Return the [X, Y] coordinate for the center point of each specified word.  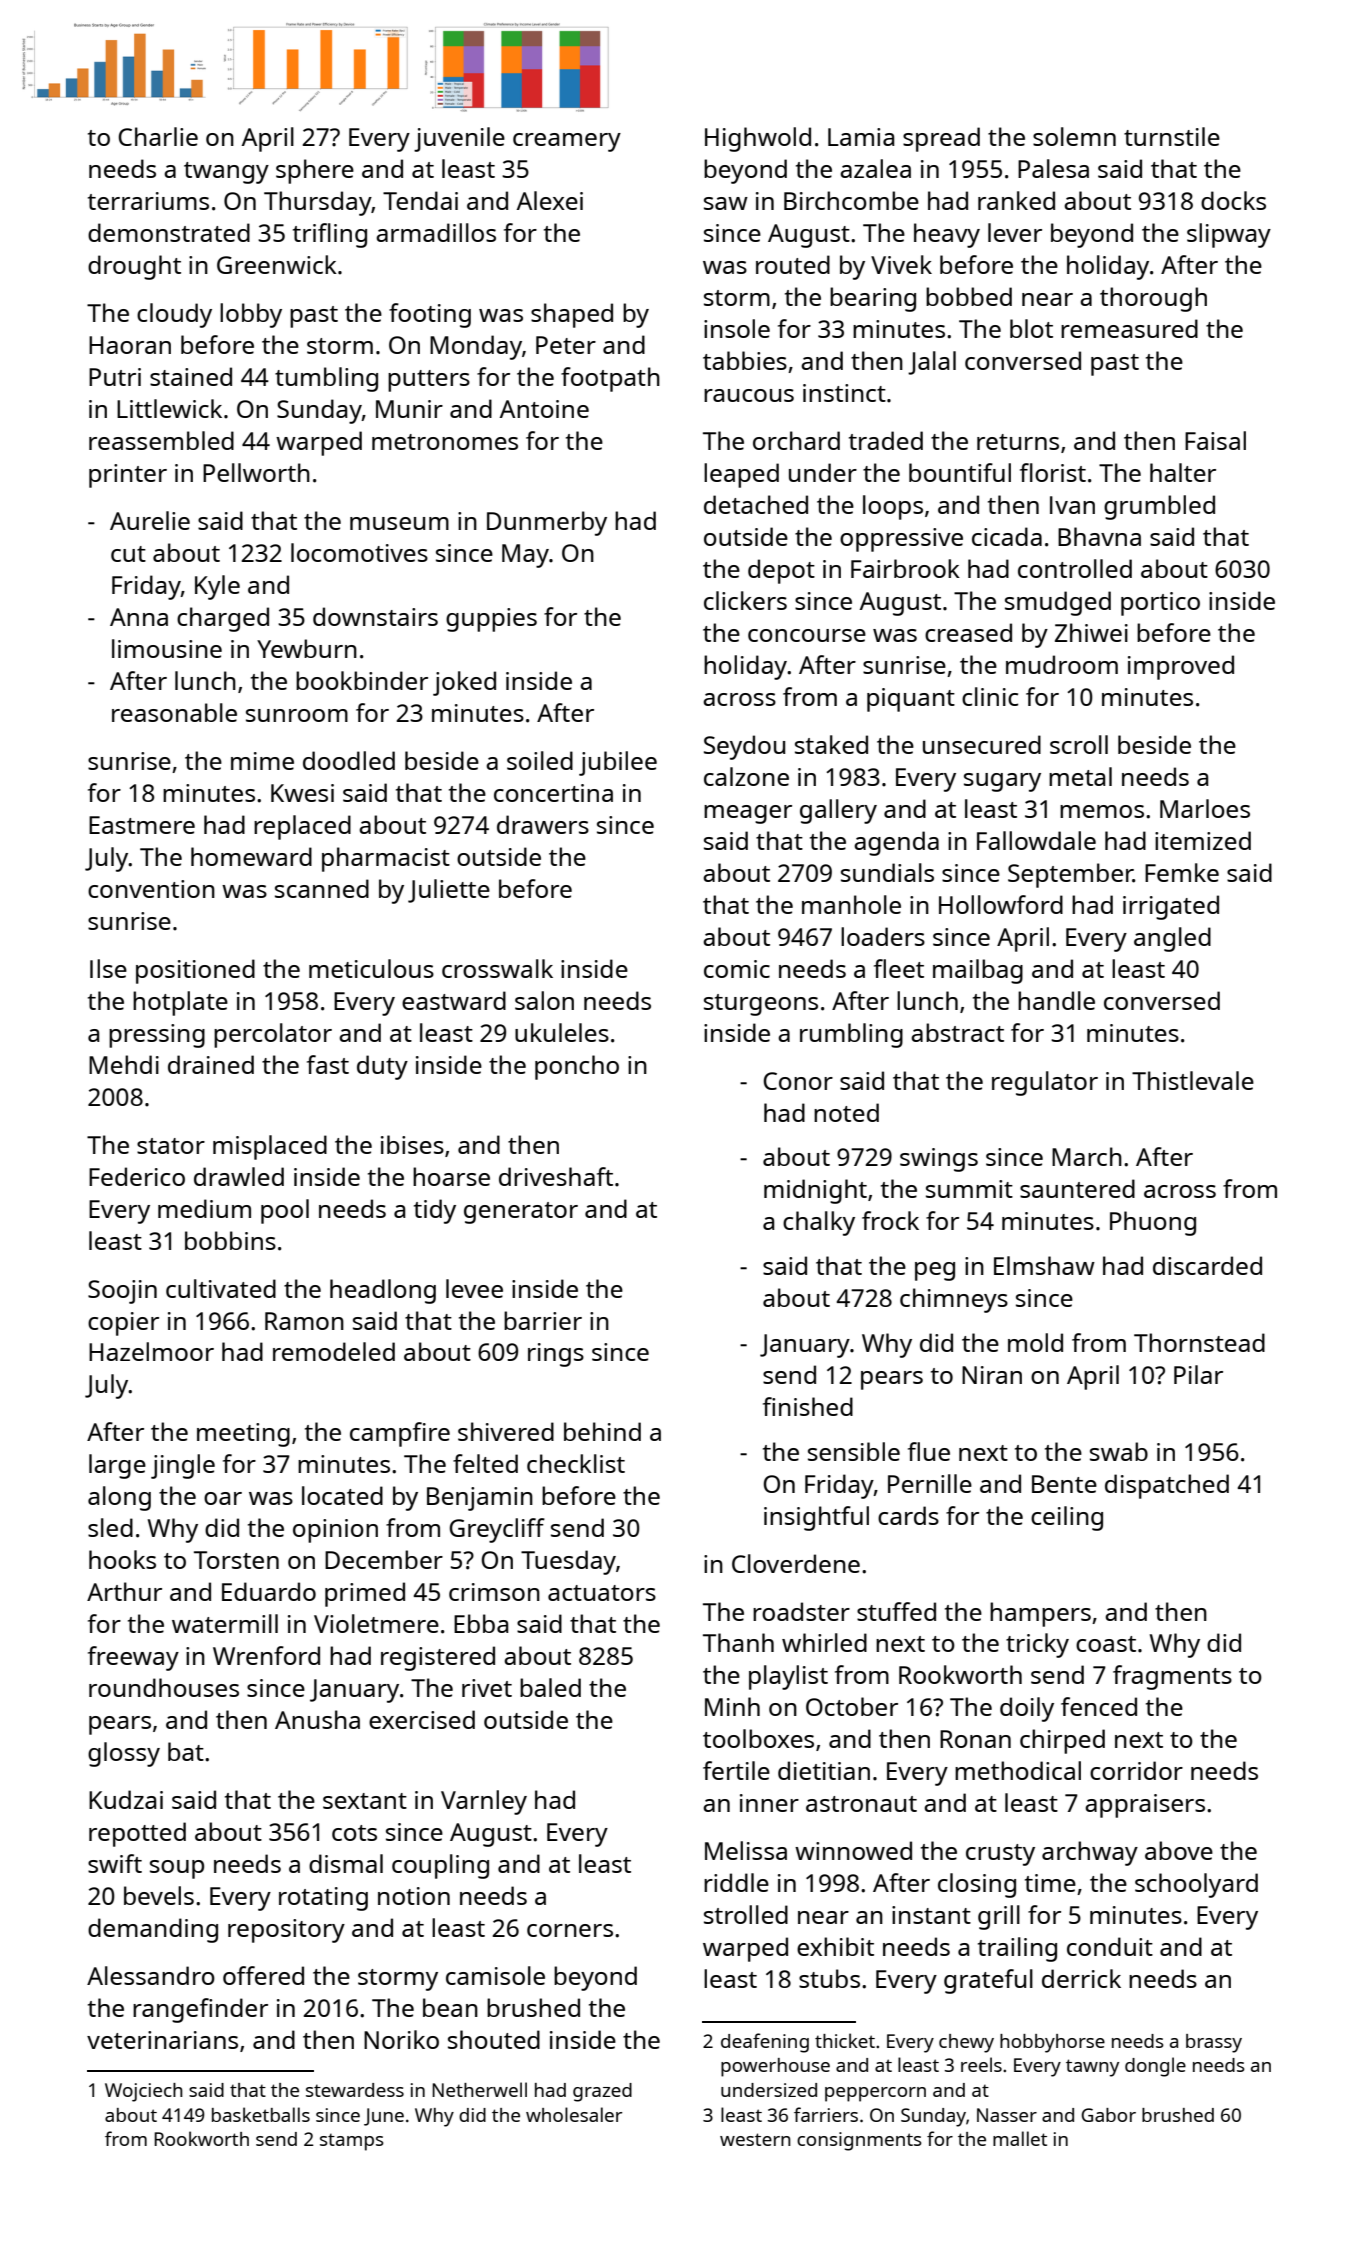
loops [893, 507]
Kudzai [126, 1799]
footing [430, 315]
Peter [566, 345]
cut [128, 554]
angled [1172, 939]
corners [570, 1930]
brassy [1214, 2043]
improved [1181, 667]
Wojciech [144, 2092]
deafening [765, 2043]
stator [171, 1146]
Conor [798, 1081]
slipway [1229, 235]
